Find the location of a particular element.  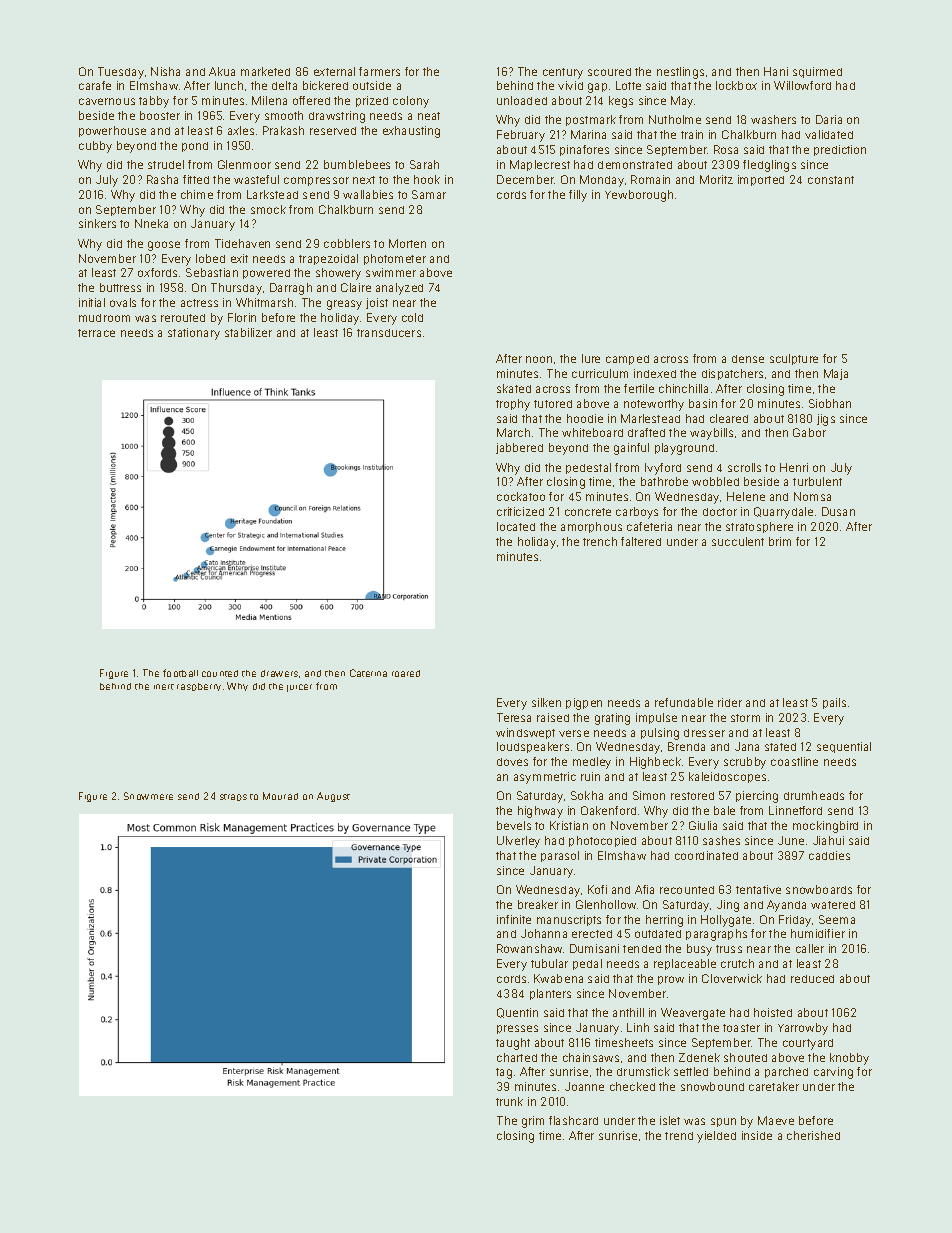

taught is located at coordinates (513, 1044).
